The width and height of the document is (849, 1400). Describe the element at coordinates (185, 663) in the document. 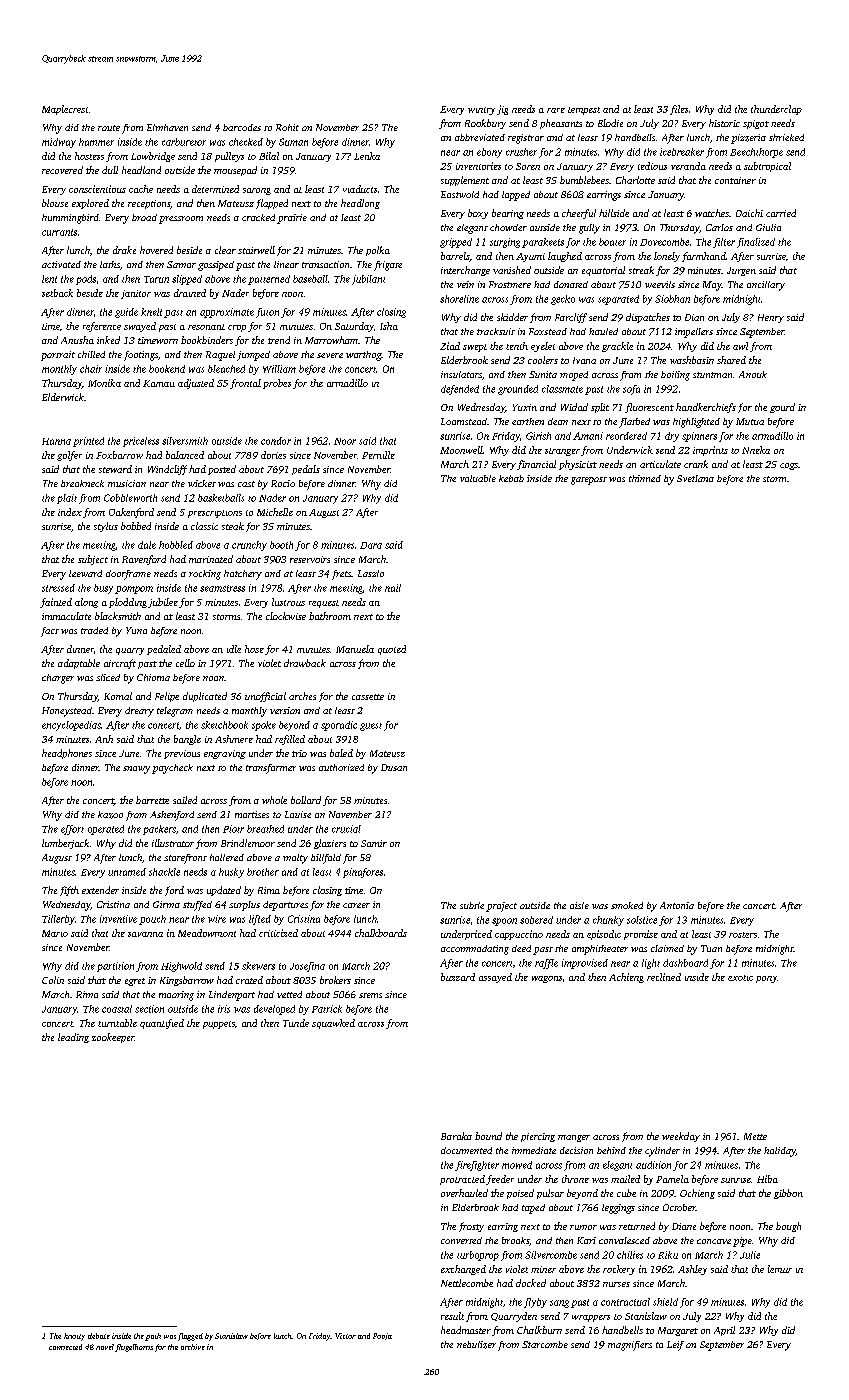

I see `cello` at that location.
